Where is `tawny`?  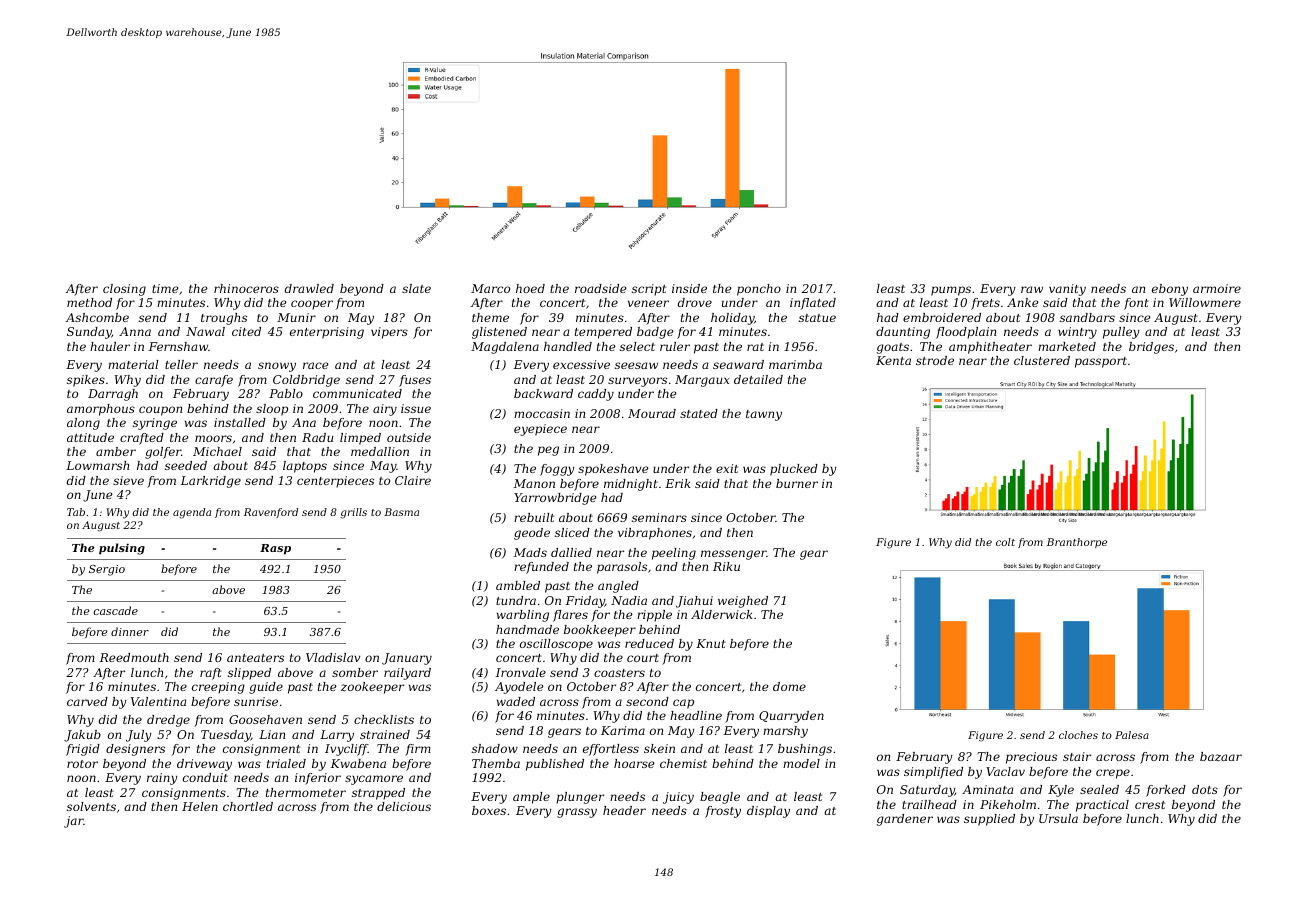
tawny is located at coordinates (764, 415).
